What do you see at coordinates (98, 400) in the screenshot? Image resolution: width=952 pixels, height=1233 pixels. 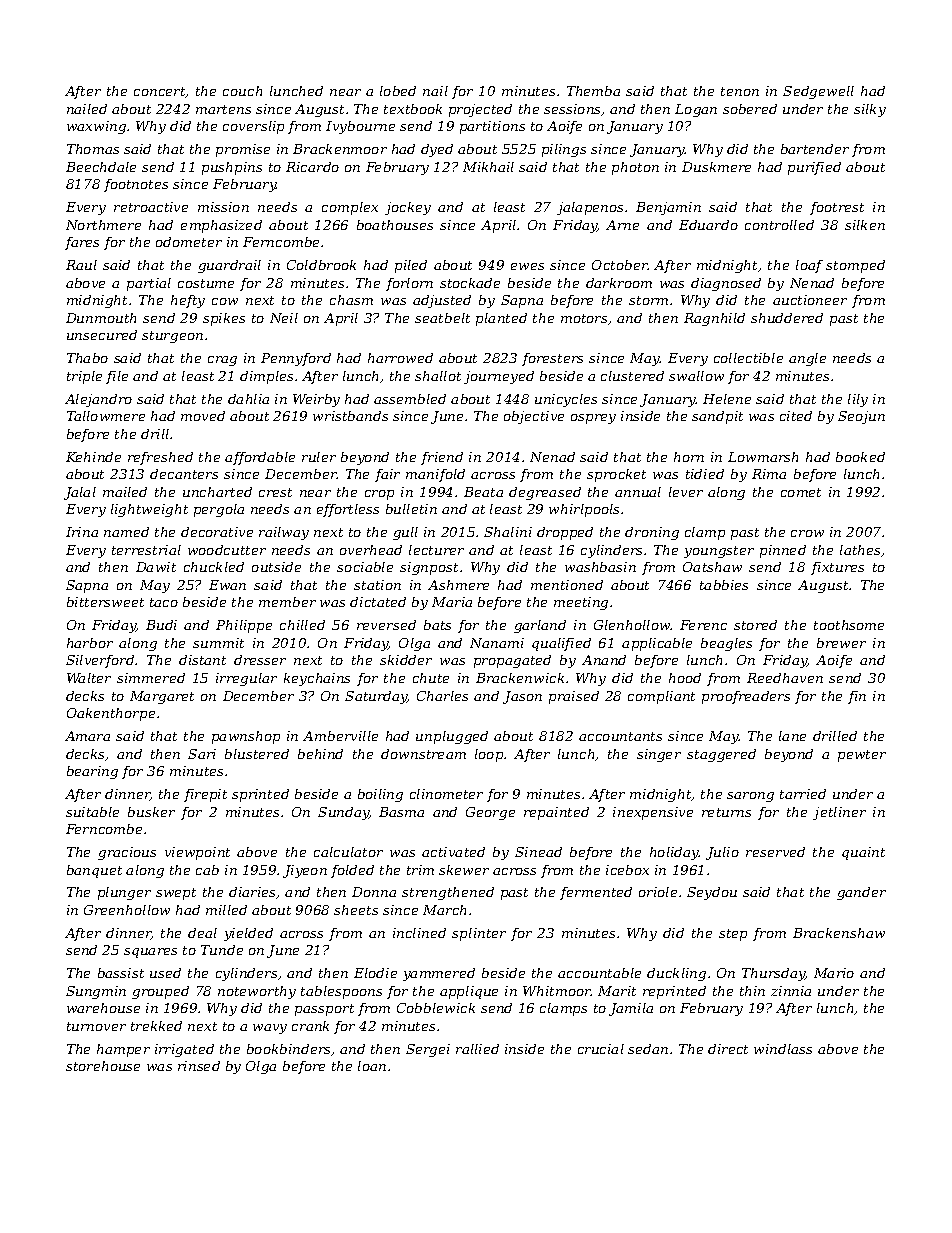 I see `Alejandro` at bounding box center [98, 400].
